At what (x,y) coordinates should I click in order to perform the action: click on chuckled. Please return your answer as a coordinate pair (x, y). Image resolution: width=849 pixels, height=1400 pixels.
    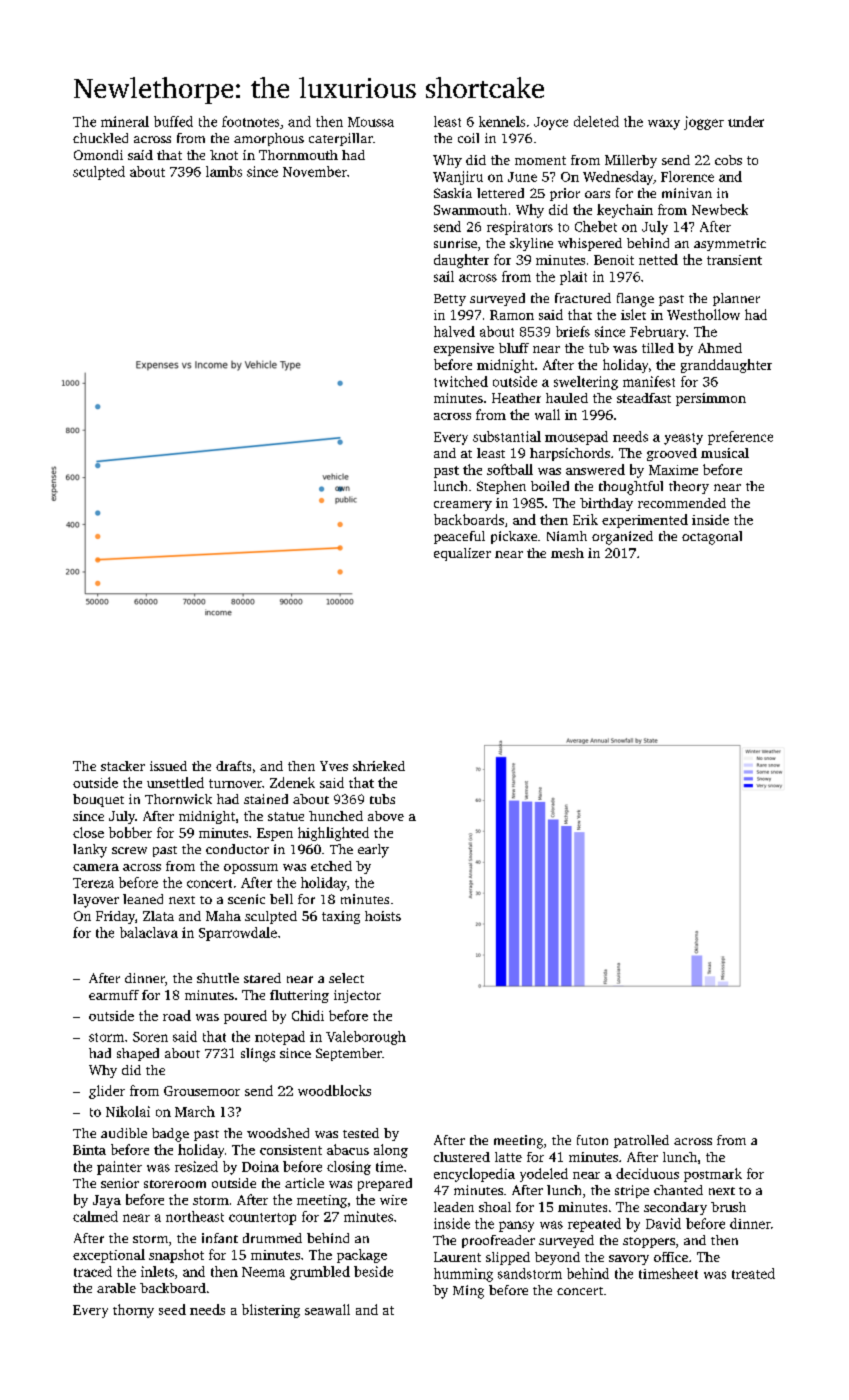
    Looking at the image, I should click on (100, 138).
